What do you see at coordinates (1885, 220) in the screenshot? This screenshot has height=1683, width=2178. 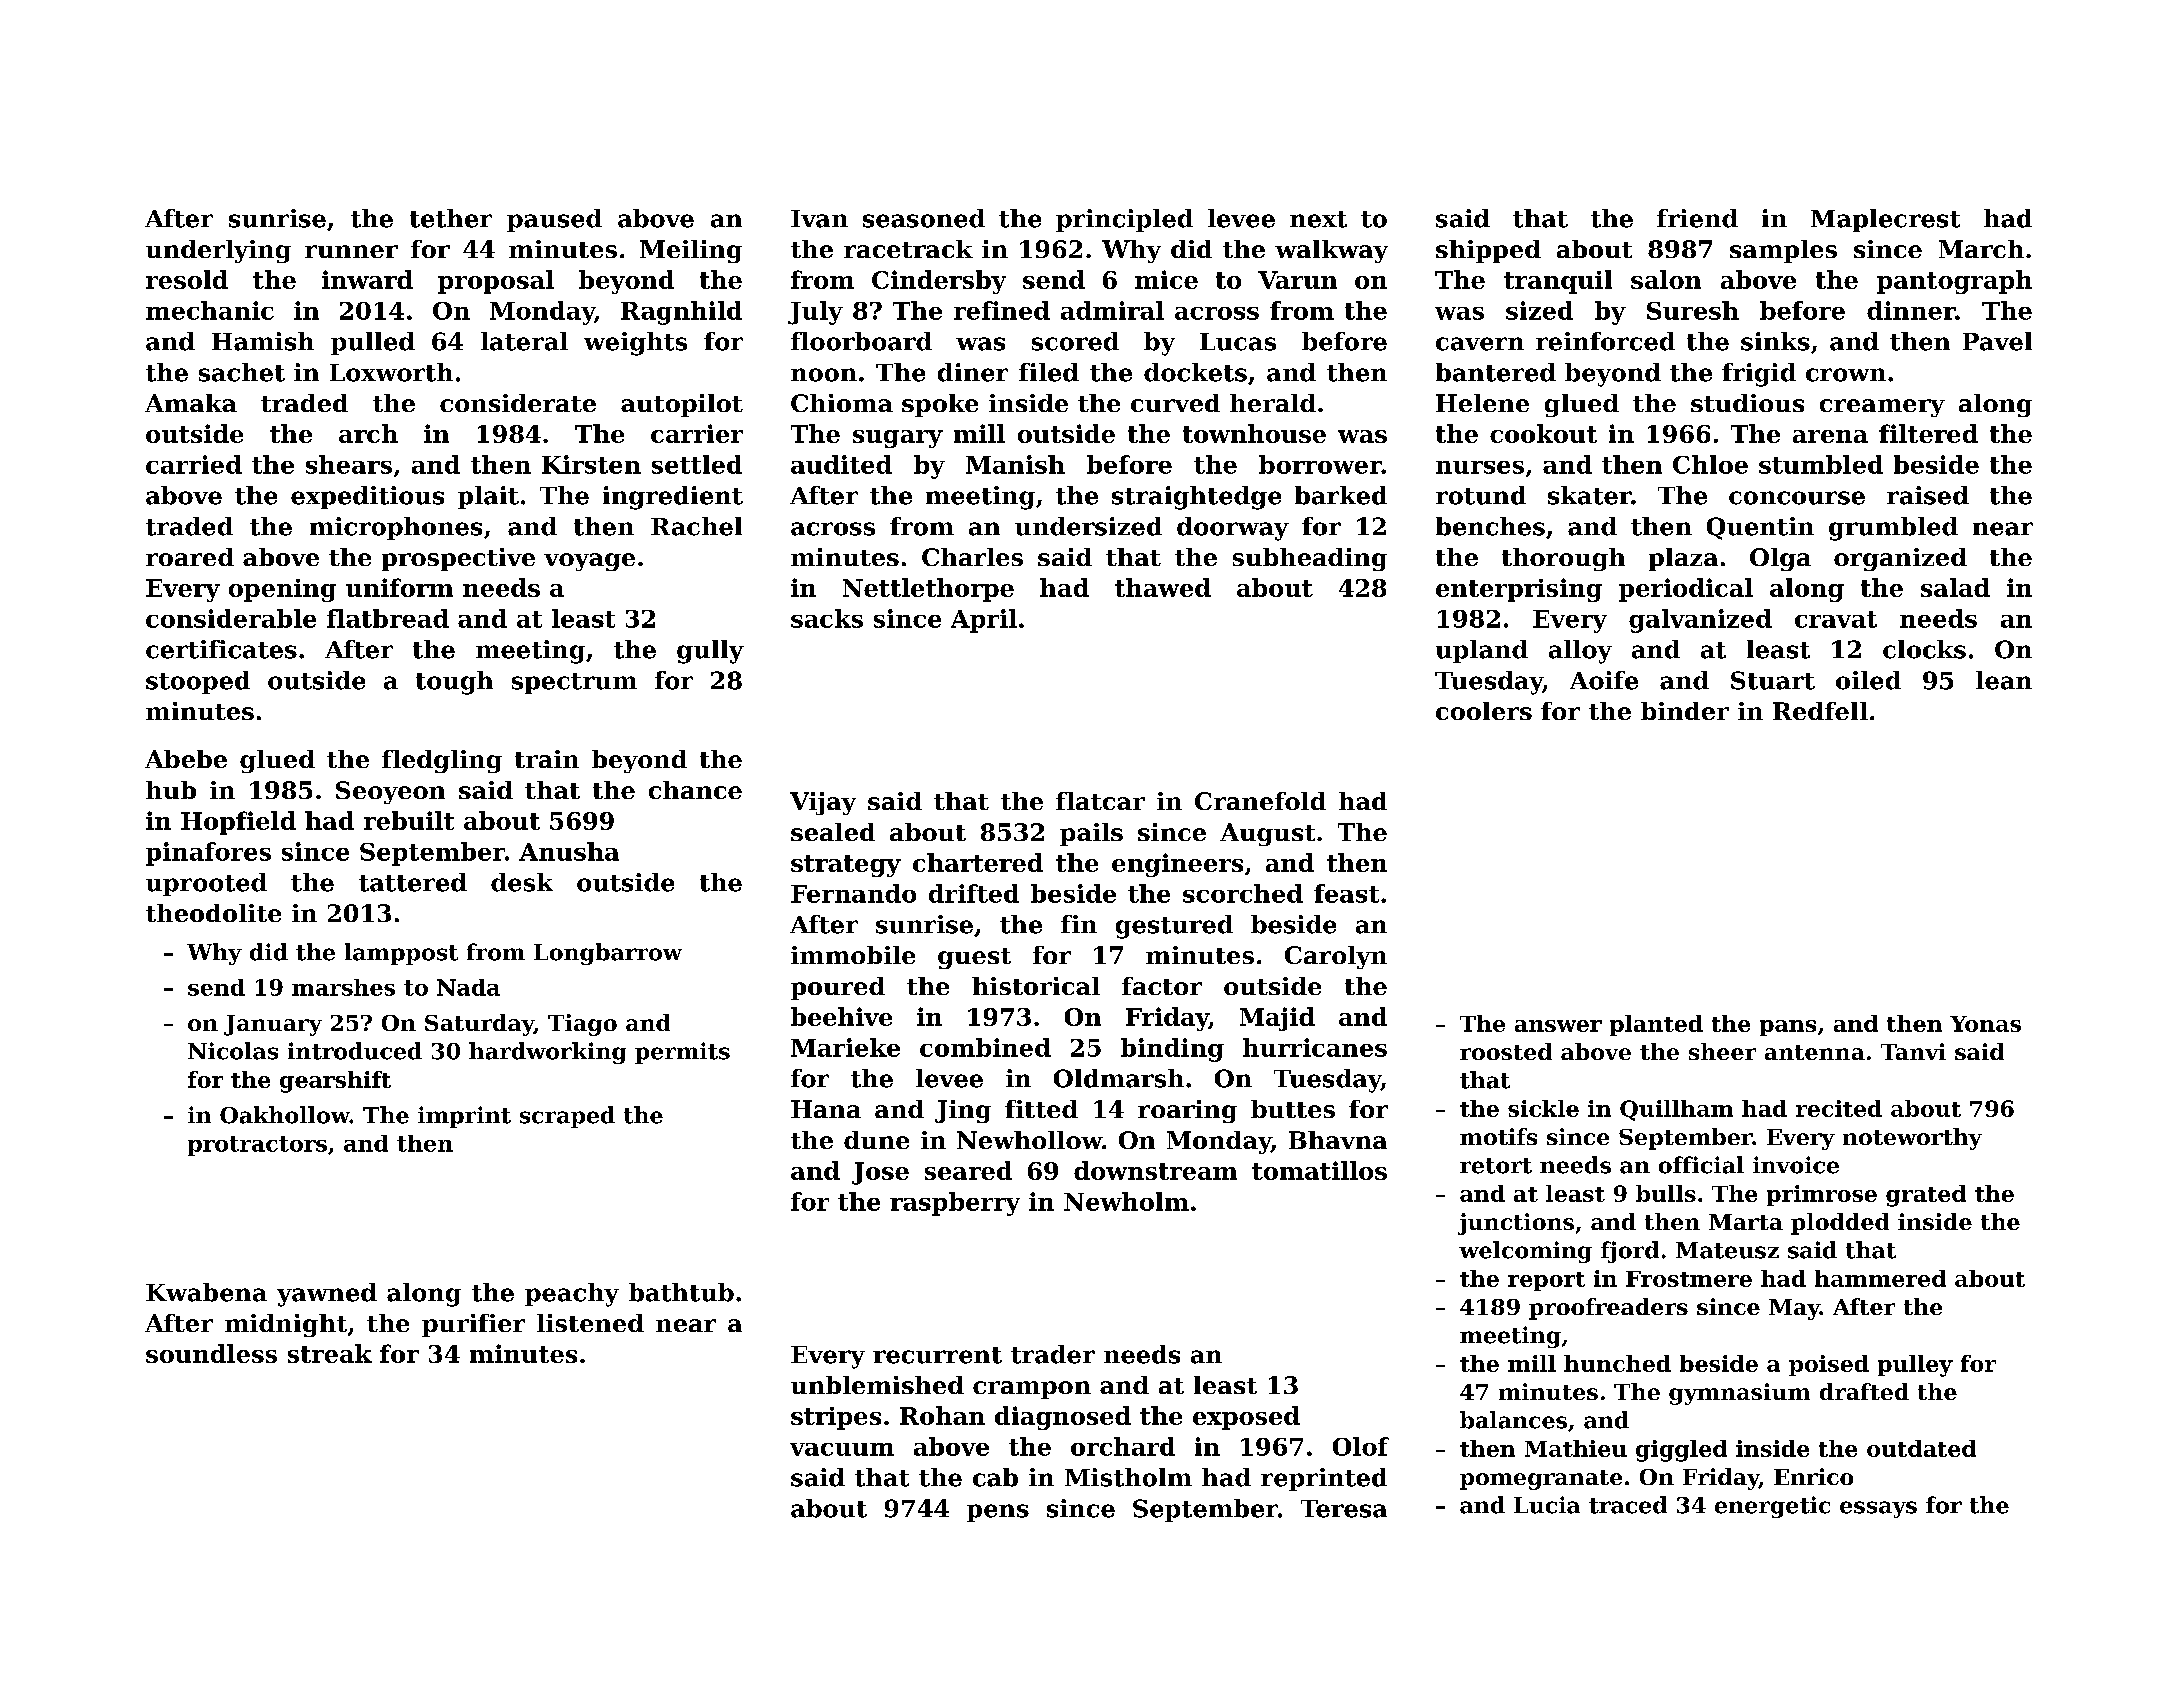 I see `Maplecrest` at bounding box center [1885, 220].
